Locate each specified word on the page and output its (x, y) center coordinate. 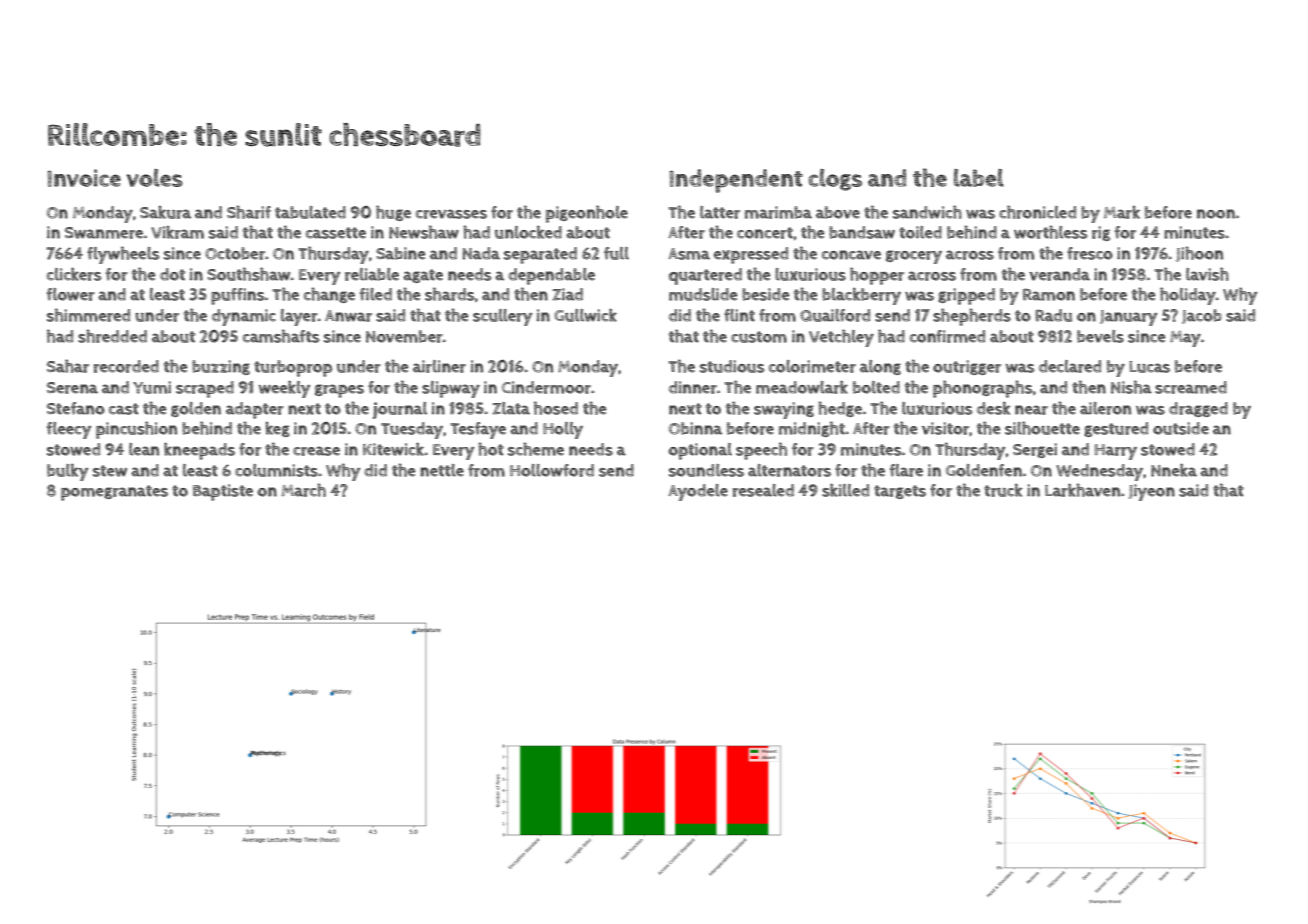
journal (400, 410)
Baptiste (223, 492)
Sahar (68, 366)
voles (155, 178)
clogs (835, 180)
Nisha (1131, 387)
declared (1070, 366)
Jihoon (1199, 254)
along (880, 367)
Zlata (511, 408)
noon (1216, 214)
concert (765, 233)
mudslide (703, 294)
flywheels (123, 255)
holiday (1188, 296)
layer (299, 317)
